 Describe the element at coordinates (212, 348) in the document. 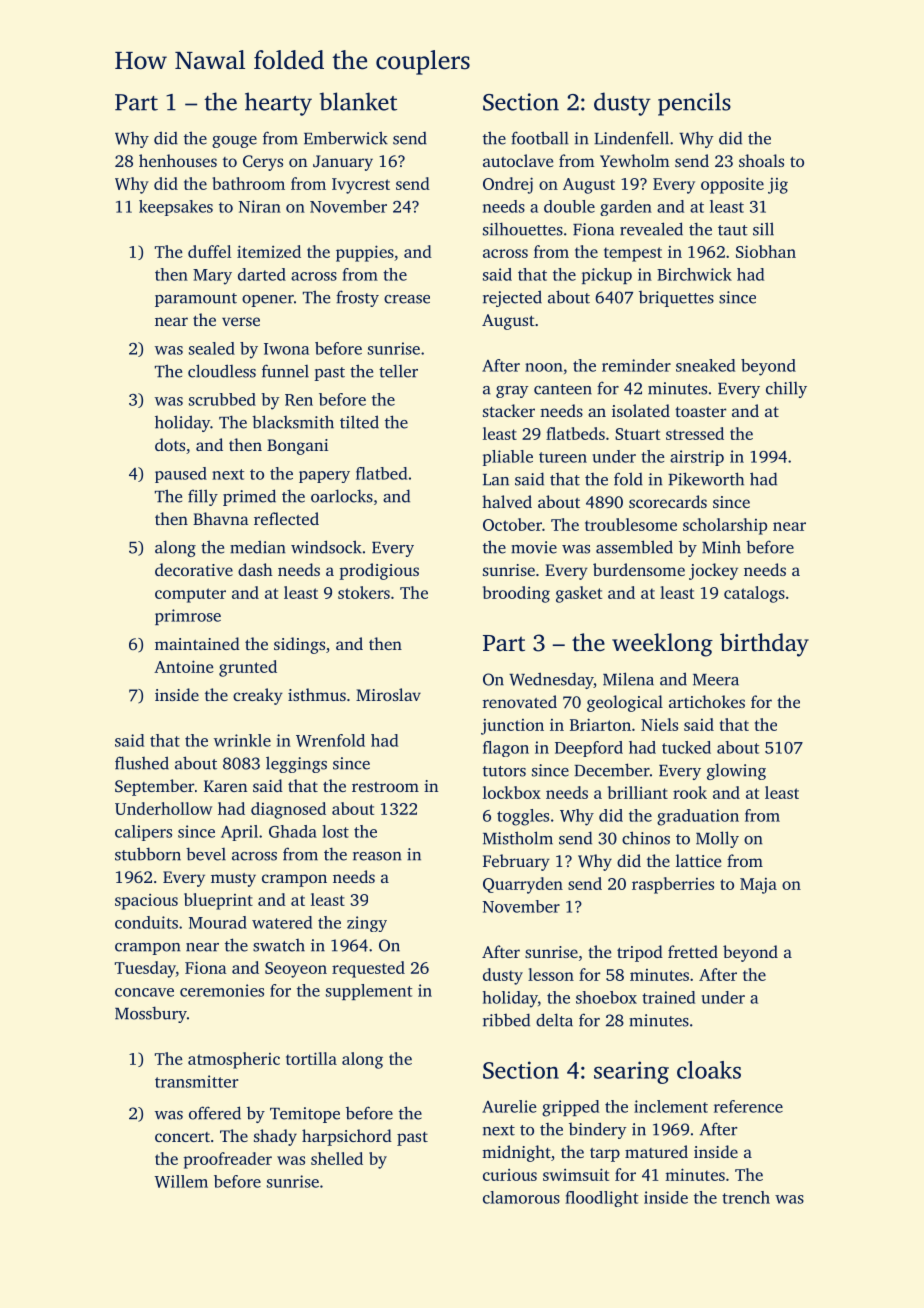

I see `sealed` at that location.
